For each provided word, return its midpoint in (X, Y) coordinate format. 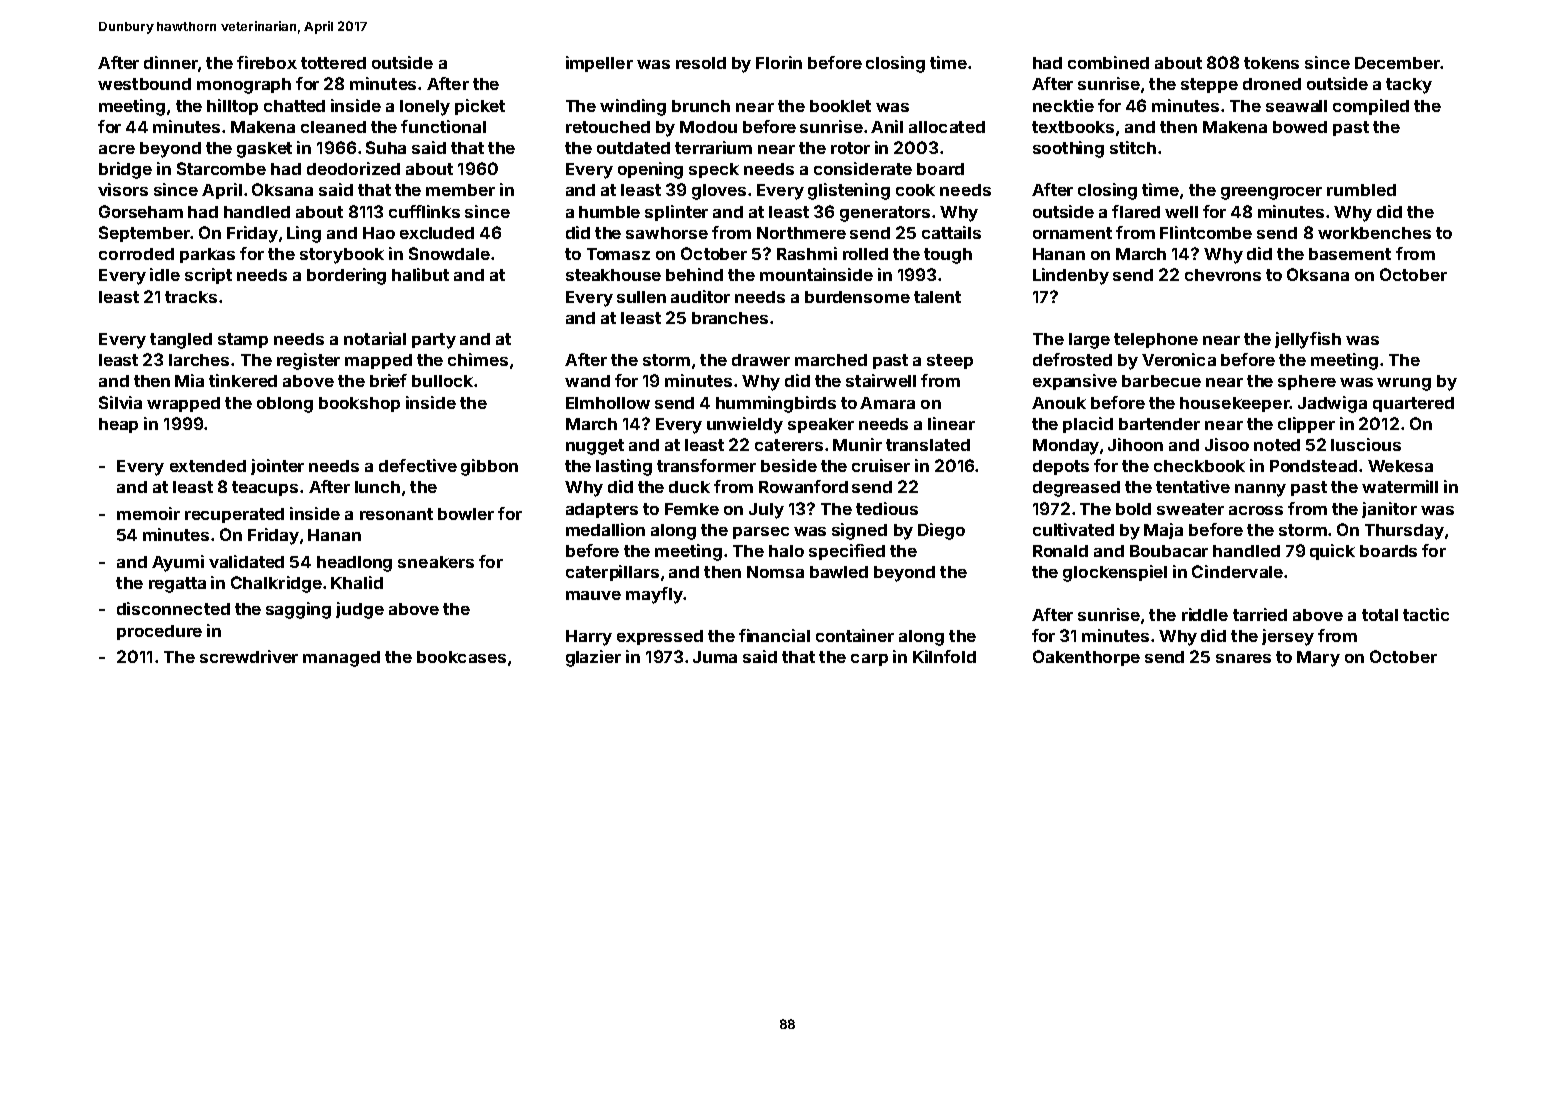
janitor (1389, 510)
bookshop (359, 404)
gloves (719, 192)
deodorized (353, 168)
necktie (1063, 105)
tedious (887, 508)
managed (341, 659)
